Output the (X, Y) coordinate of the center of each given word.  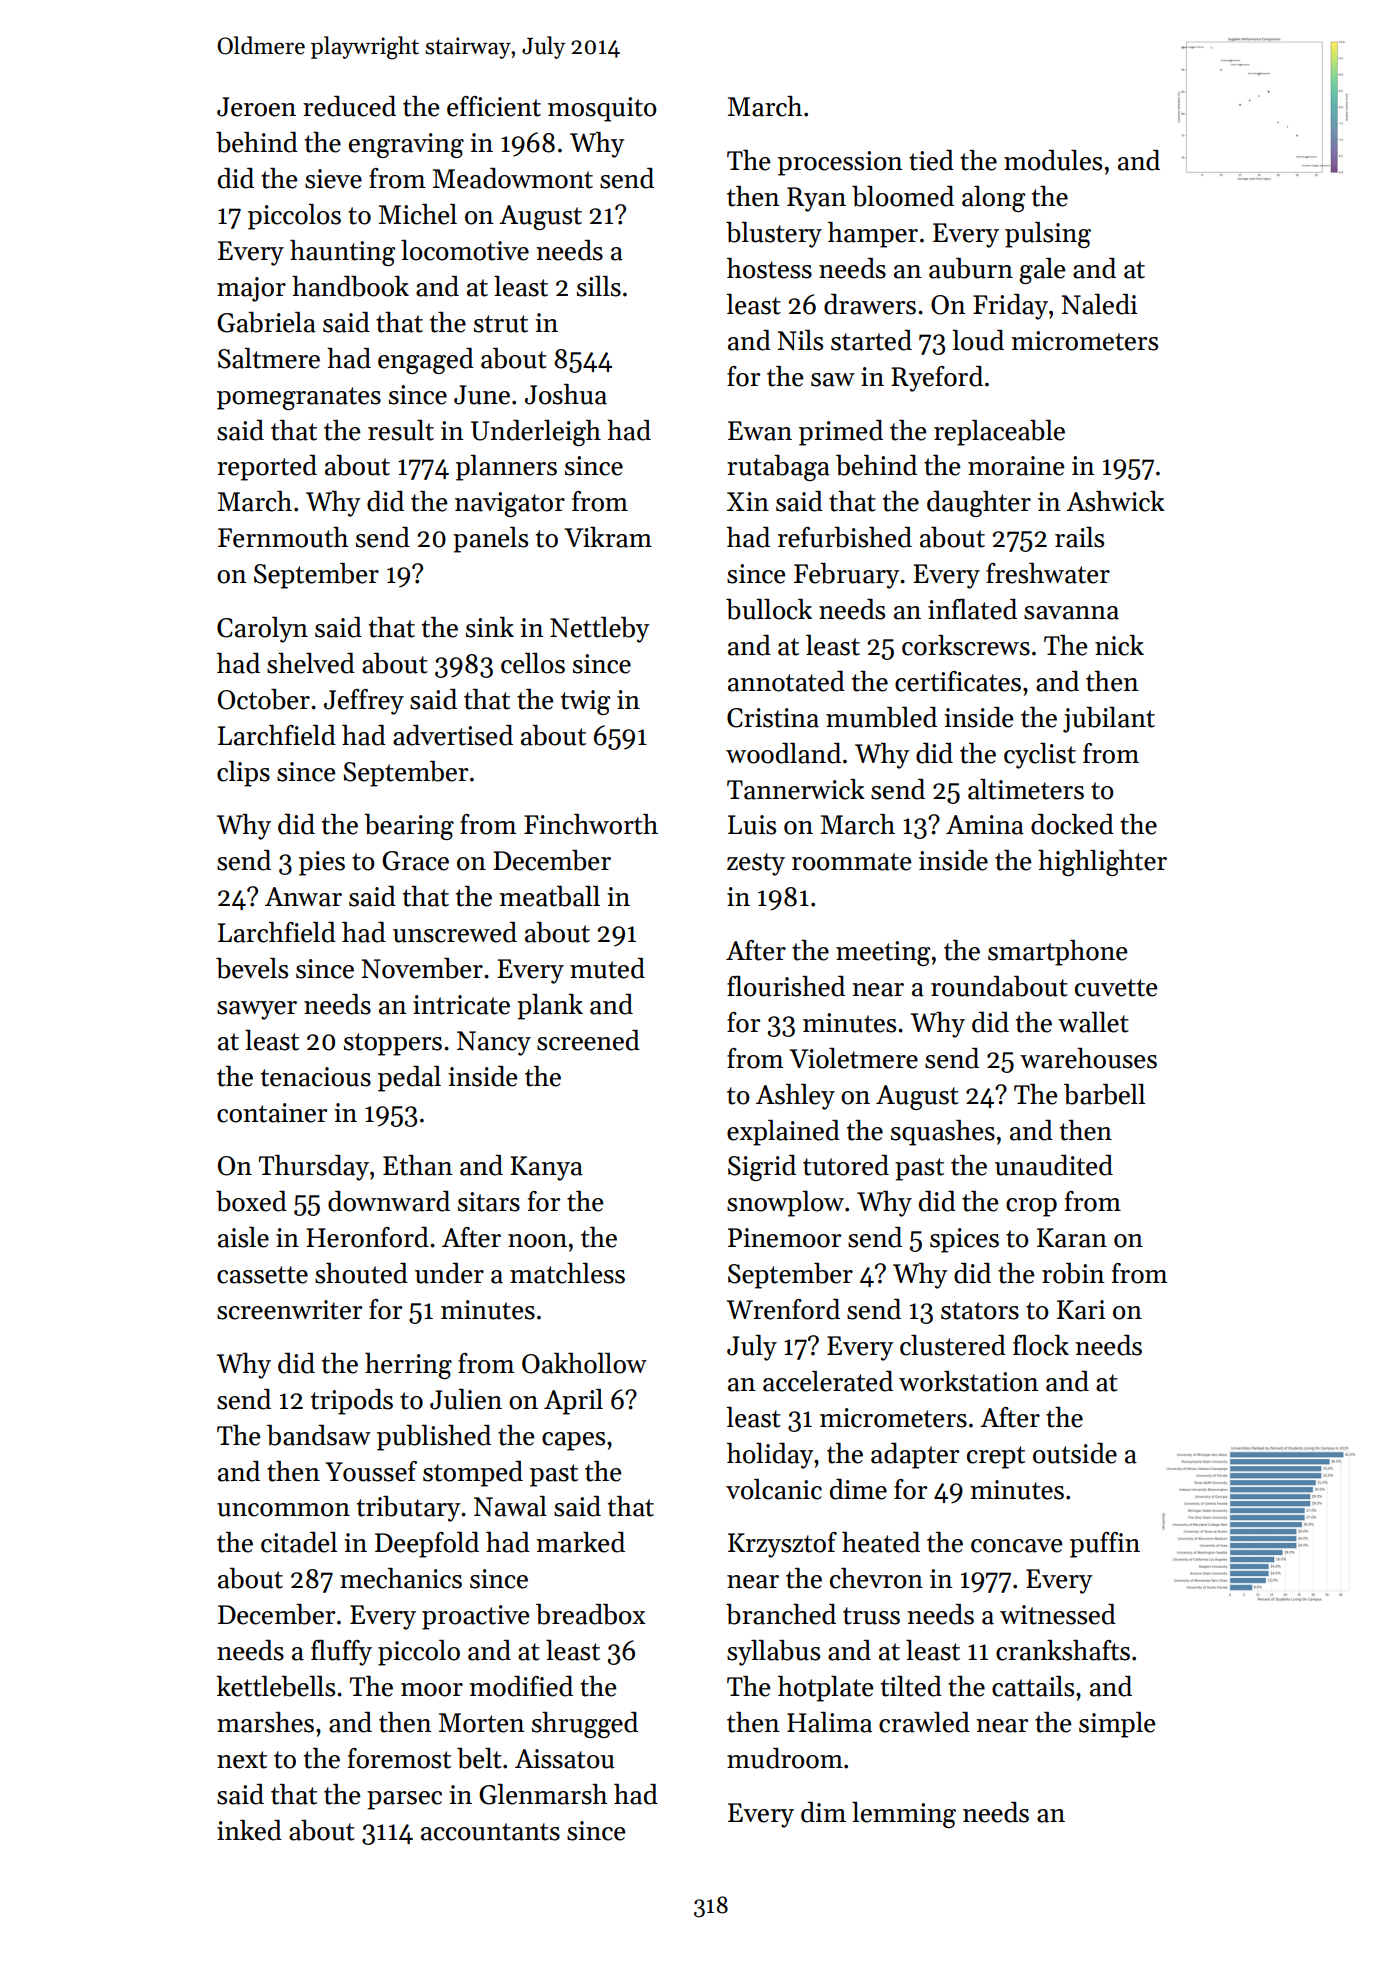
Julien (466, 1399)
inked (249, 1830)
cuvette (1116, 988)
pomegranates (299, 398)
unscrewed (455, 932)
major (251, 289)
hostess (769, 268)
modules (1053, 160)
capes (573, 1441)
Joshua (566, 394)
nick (1119, 645)
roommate (852, 862)
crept (996, 1457)
